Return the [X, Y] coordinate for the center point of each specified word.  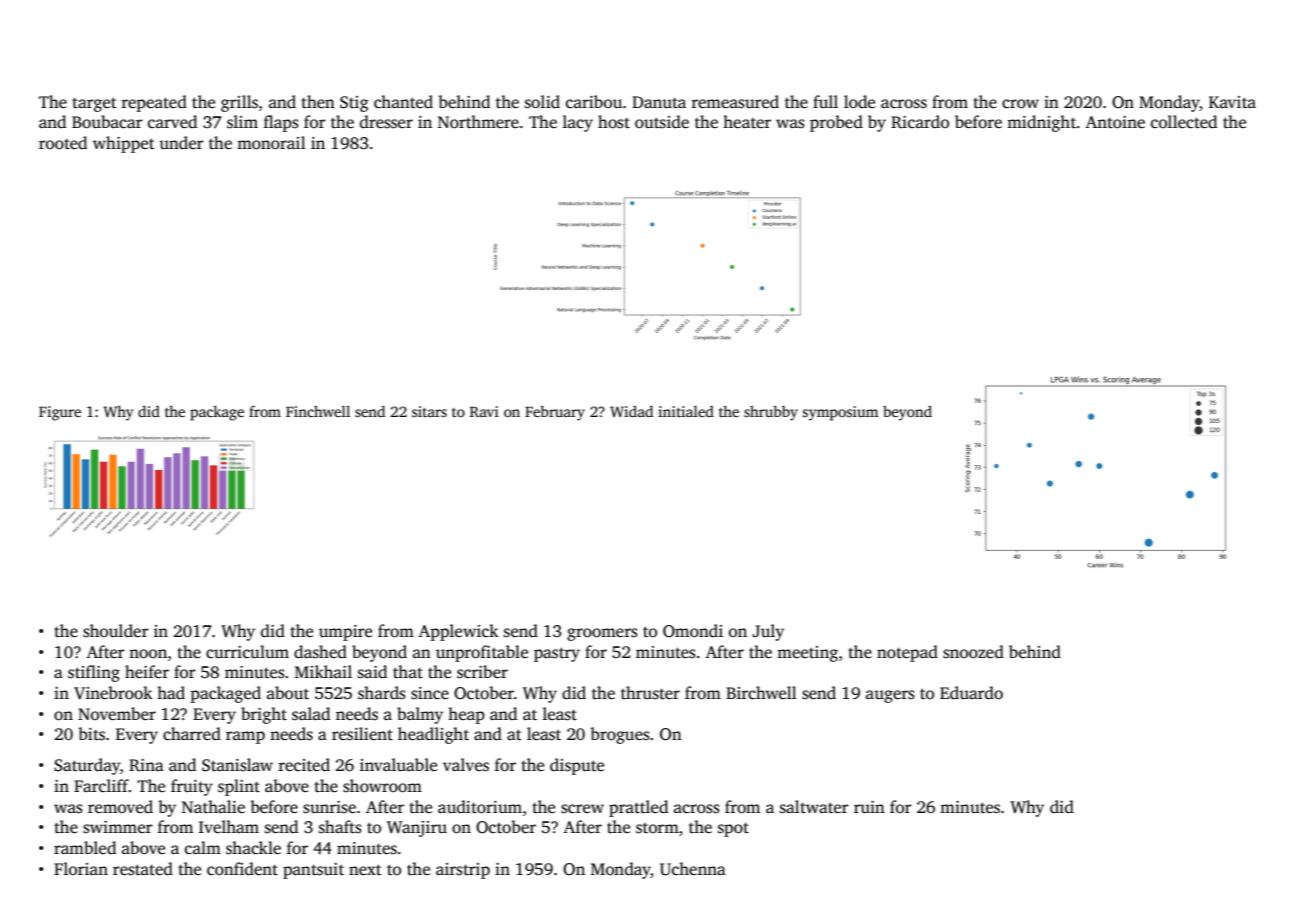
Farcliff [101, 785]
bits [91, 734]
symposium [840, 413]
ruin [869, 807]
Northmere [478, 122]
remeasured [735, 102]
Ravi [484, 411]
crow [1020, 104]
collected [1184, 122]
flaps [281, 123]
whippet [124, 144]
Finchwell [318, 411]
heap [466, 715]
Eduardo [971, 693]
